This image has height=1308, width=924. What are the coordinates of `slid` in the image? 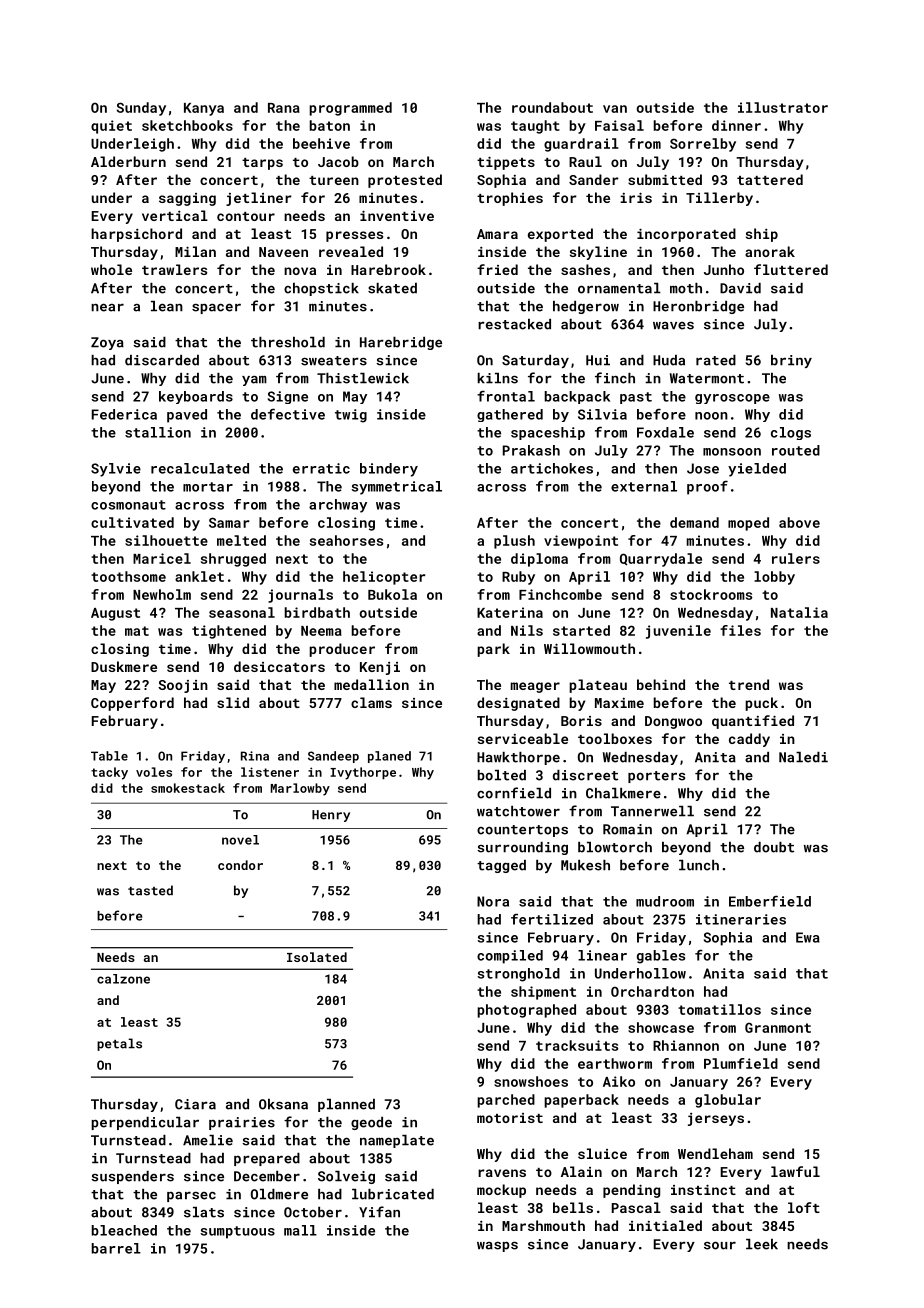 It's located at (233, 702).
